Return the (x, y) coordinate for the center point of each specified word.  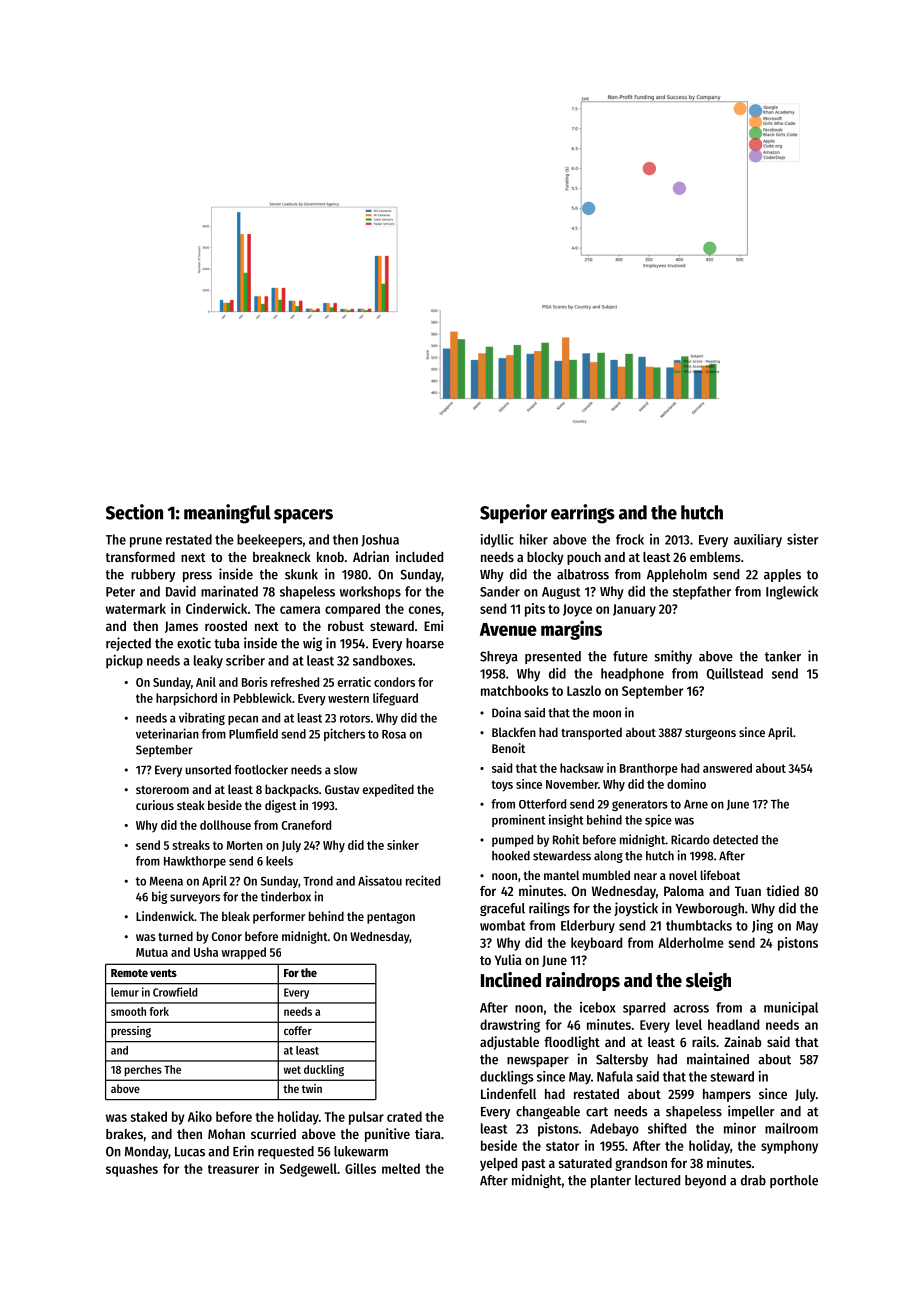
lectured (657, 1180)
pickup (124, 662)
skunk (301, 574)
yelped (498, 1164)
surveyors (195, 899)
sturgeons (710, 734)
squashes (132, 1170)
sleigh (708, 981)
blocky (545, 558)
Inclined (511, 980)
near (645, 876)
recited (423, 880)
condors (394, 682)
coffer (298, 1030)
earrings (583, 514)
